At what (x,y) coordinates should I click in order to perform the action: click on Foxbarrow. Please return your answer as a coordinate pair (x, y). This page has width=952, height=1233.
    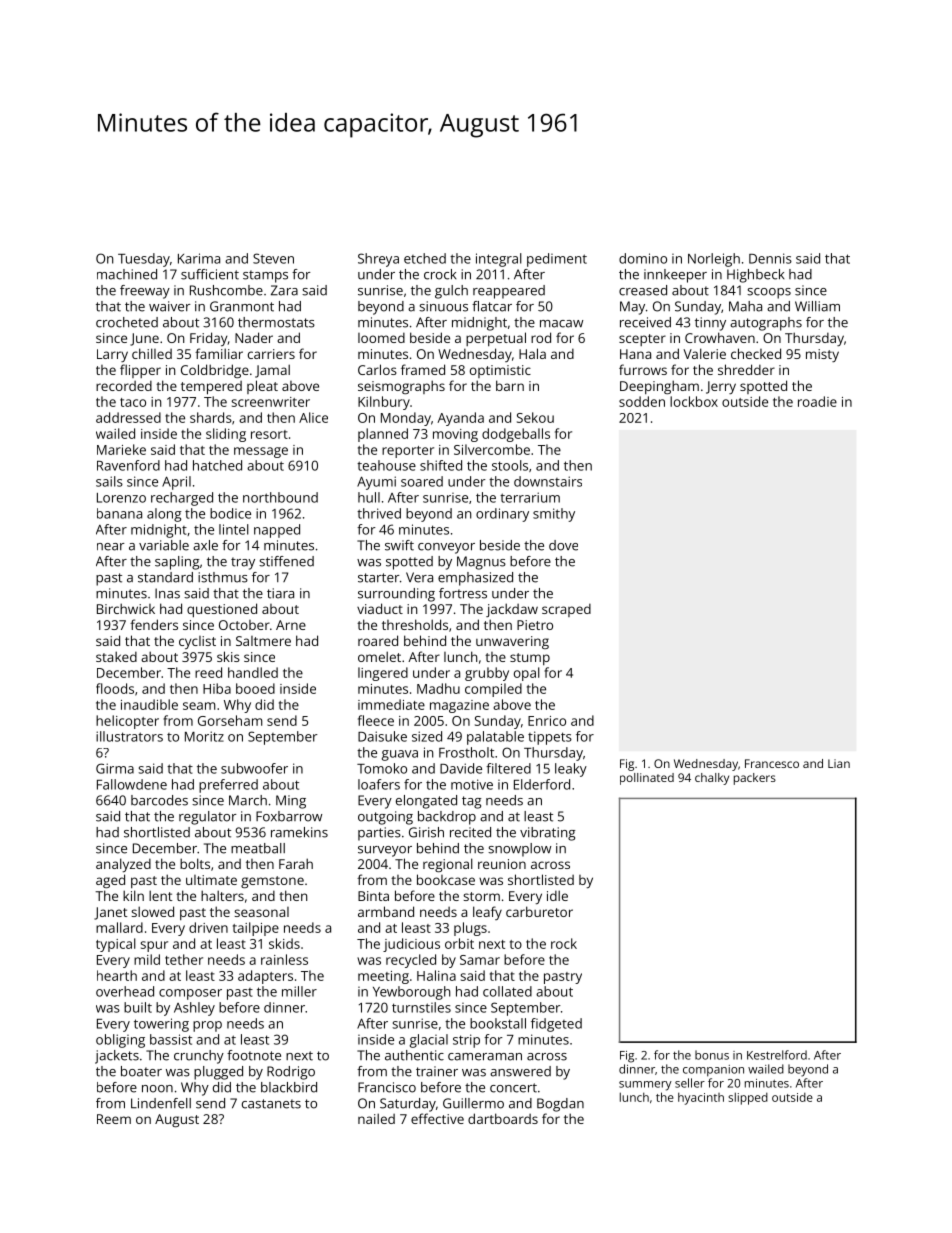
    Looking at the image, I should click on (289, 816).
